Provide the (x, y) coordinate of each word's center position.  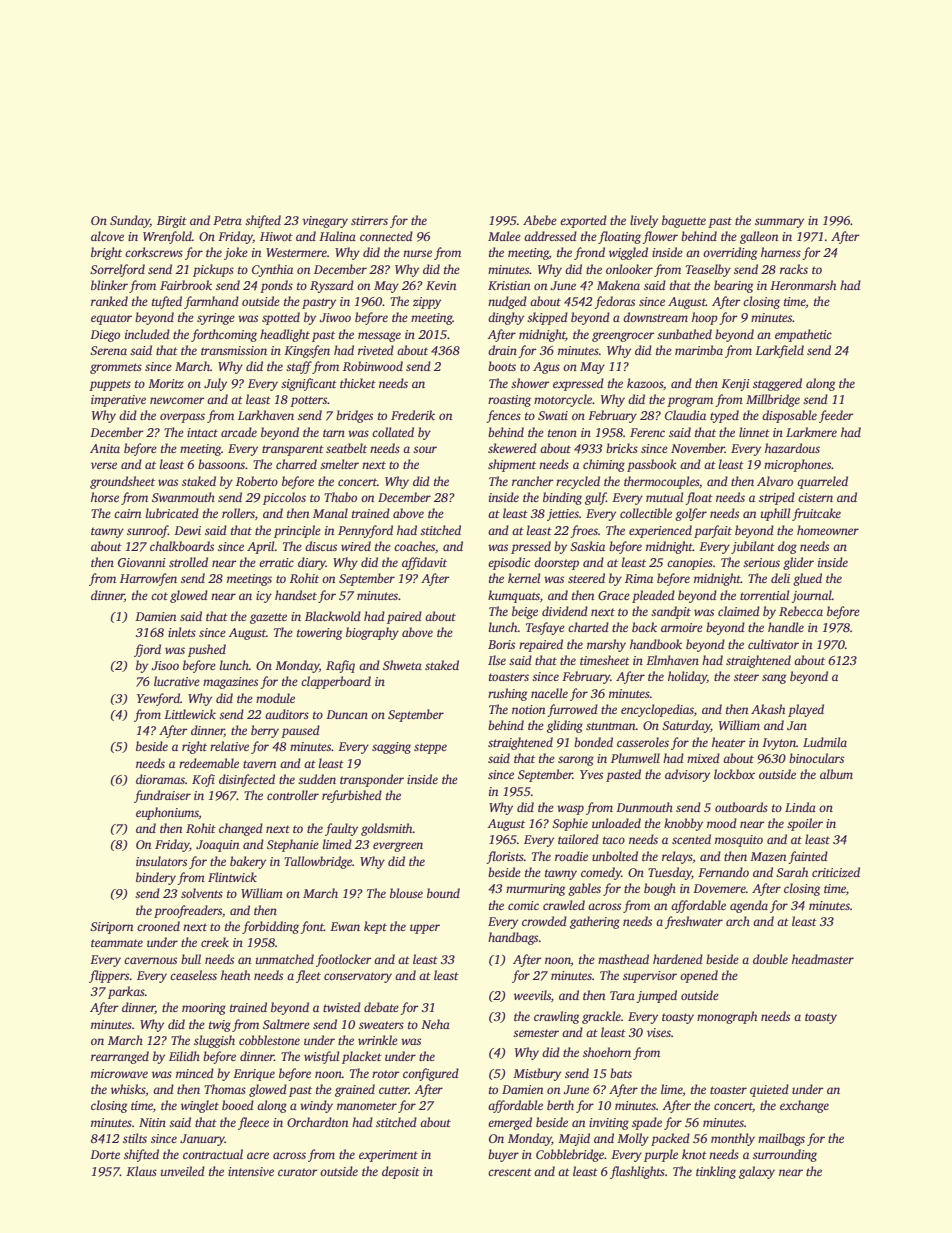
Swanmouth (183, 497)
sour (425, 449)
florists (505, 857)
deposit (401, 1172)
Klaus (141, 1171)
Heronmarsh (803, 285)
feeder (836, 416)
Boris (501, 644)
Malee (504, 236)
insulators (161, 861)
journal (811, 596)
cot (159, 596)
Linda (800, 807)
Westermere (296, 252)
